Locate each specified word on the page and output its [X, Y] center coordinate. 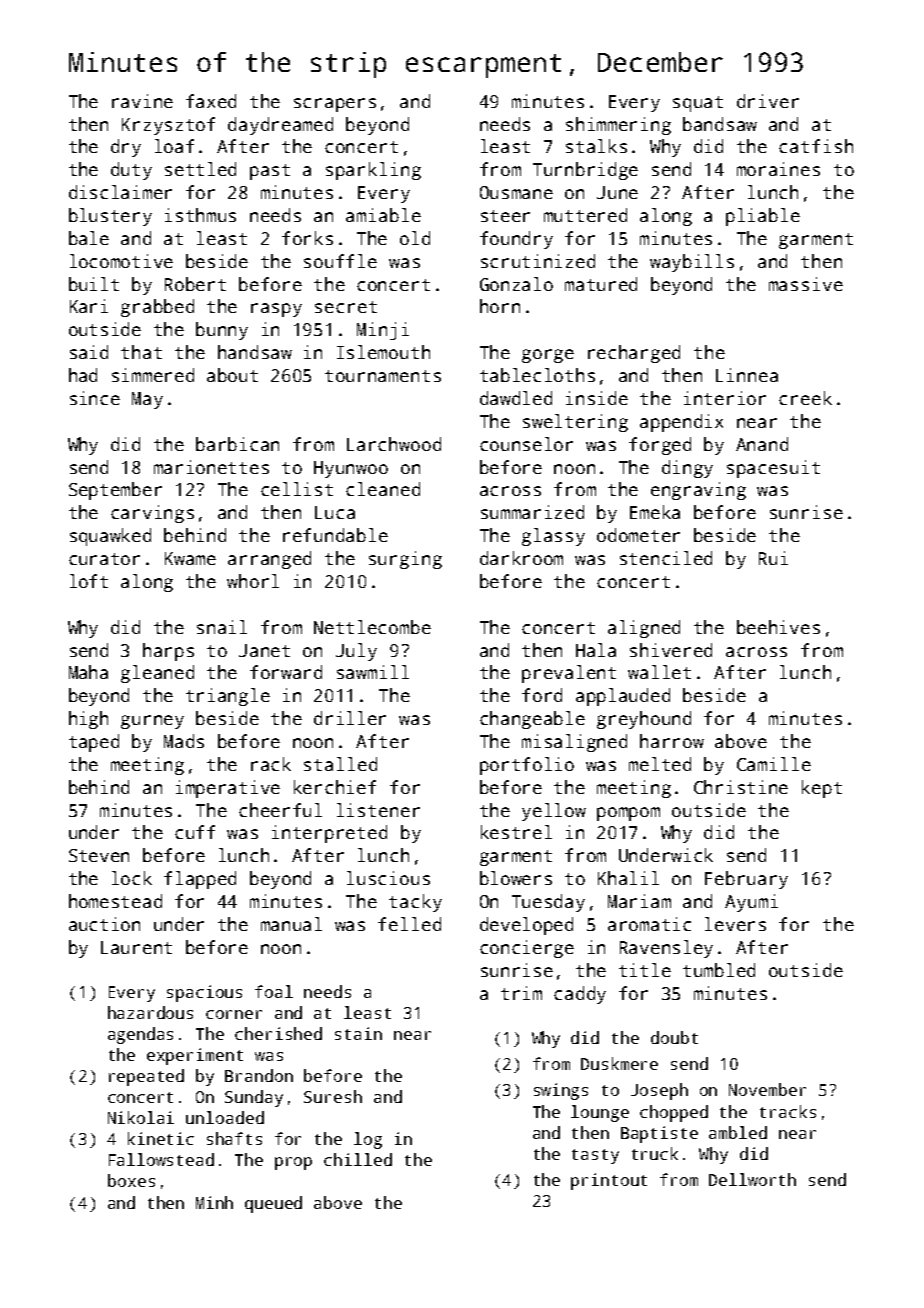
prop [293, 1163]
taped [94, 743]
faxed [211, 101]
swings [561, 1091]
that [141, 352]
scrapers [335, 105]
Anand [762, 444]
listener [378, 810]
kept [822, 789]
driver [768, 101]
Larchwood [394, 444]
